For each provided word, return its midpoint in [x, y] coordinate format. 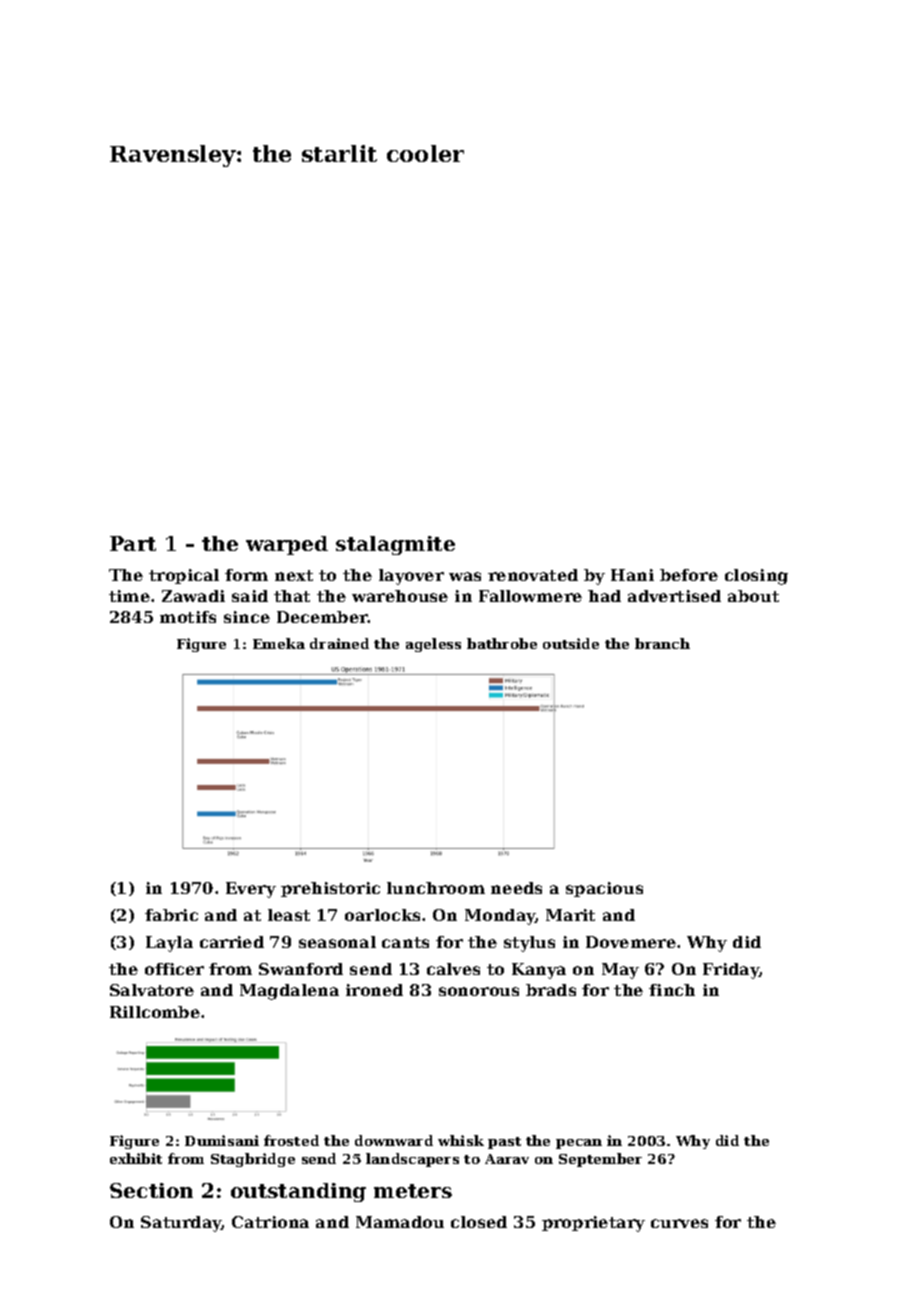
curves [679, 1223]
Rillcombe [155, 1012]
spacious [604, 889]
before [689, 575]
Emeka [279, 643]
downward [394, 1140]
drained [339, 643]
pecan [579, 1144]
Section [151, 1190]
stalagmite [395, 545]
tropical [184, 576]
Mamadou [400, 1222]
